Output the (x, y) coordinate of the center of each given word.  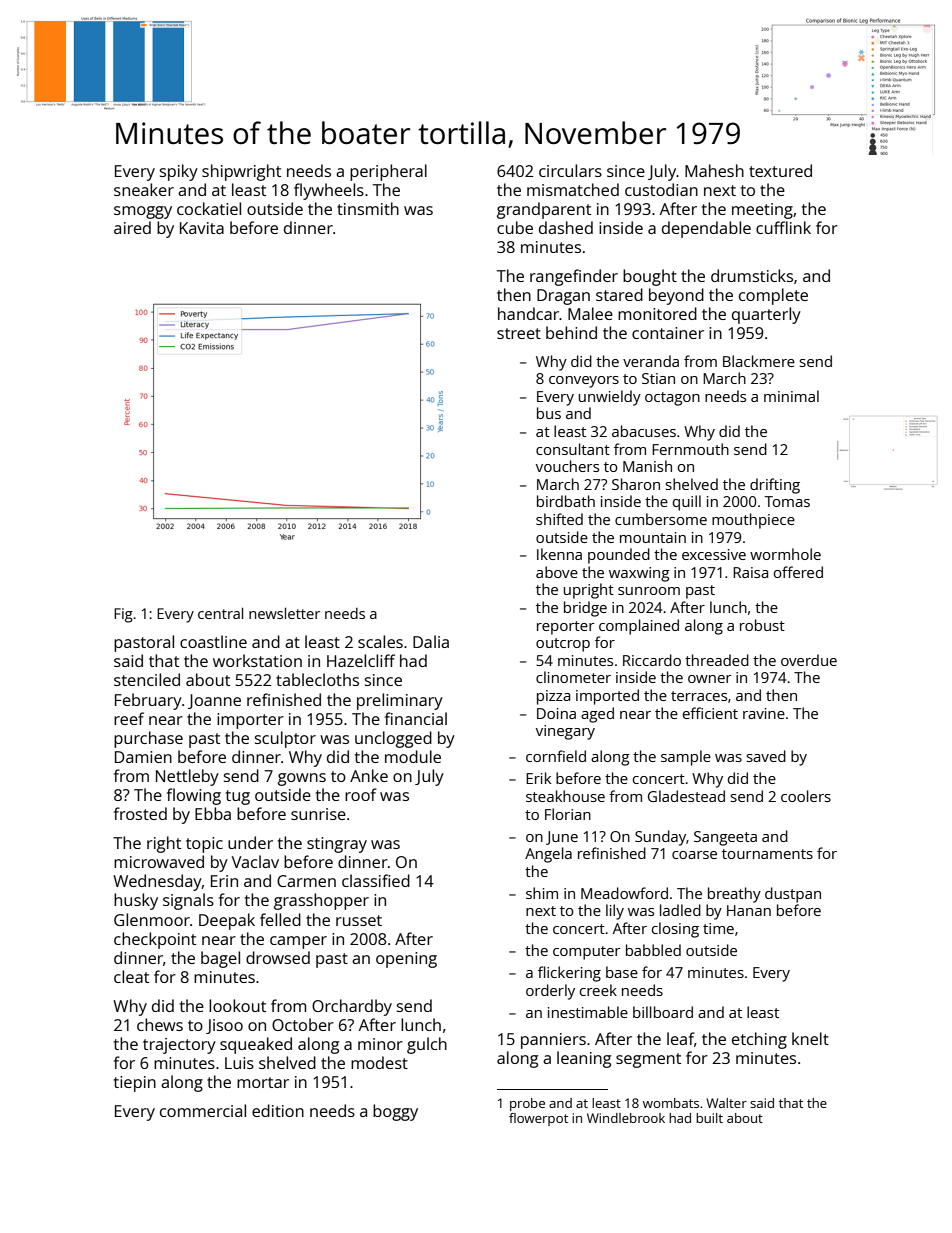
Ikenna (559, 554)
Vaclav (255, 861)
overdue (809, 660)
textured (780, 170)
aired (132, 227)
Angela (548, 855)
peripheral (388, 172)
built (709, 1118)
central (220, 613)
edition (278, 1110)
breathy (734, 895)
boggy (395, 1112)
